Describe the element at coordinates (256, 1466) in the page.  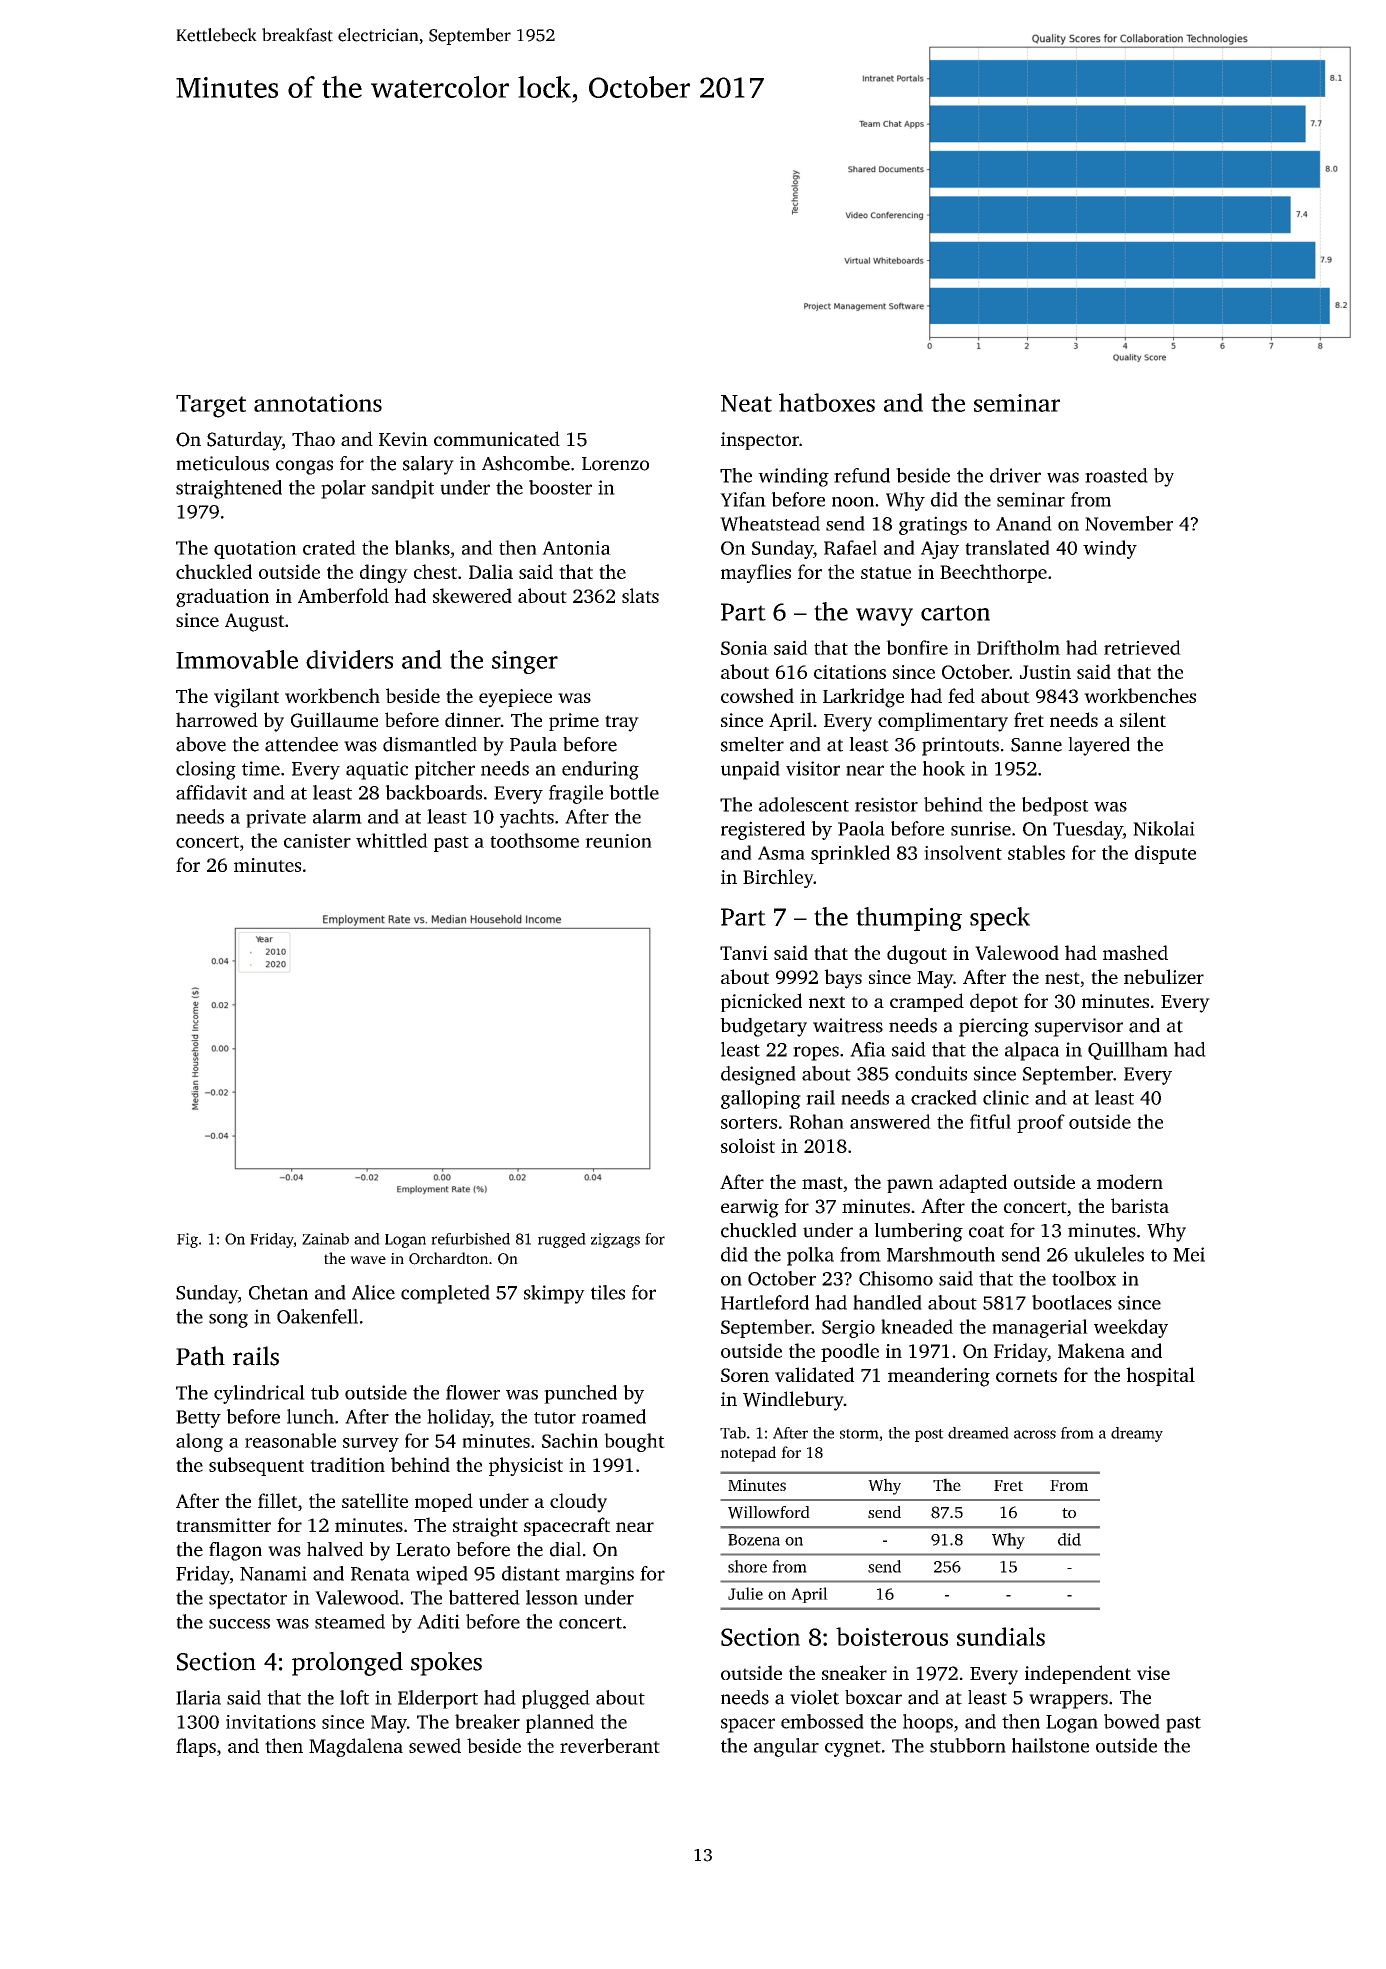
I see `subsequent` at that location.
